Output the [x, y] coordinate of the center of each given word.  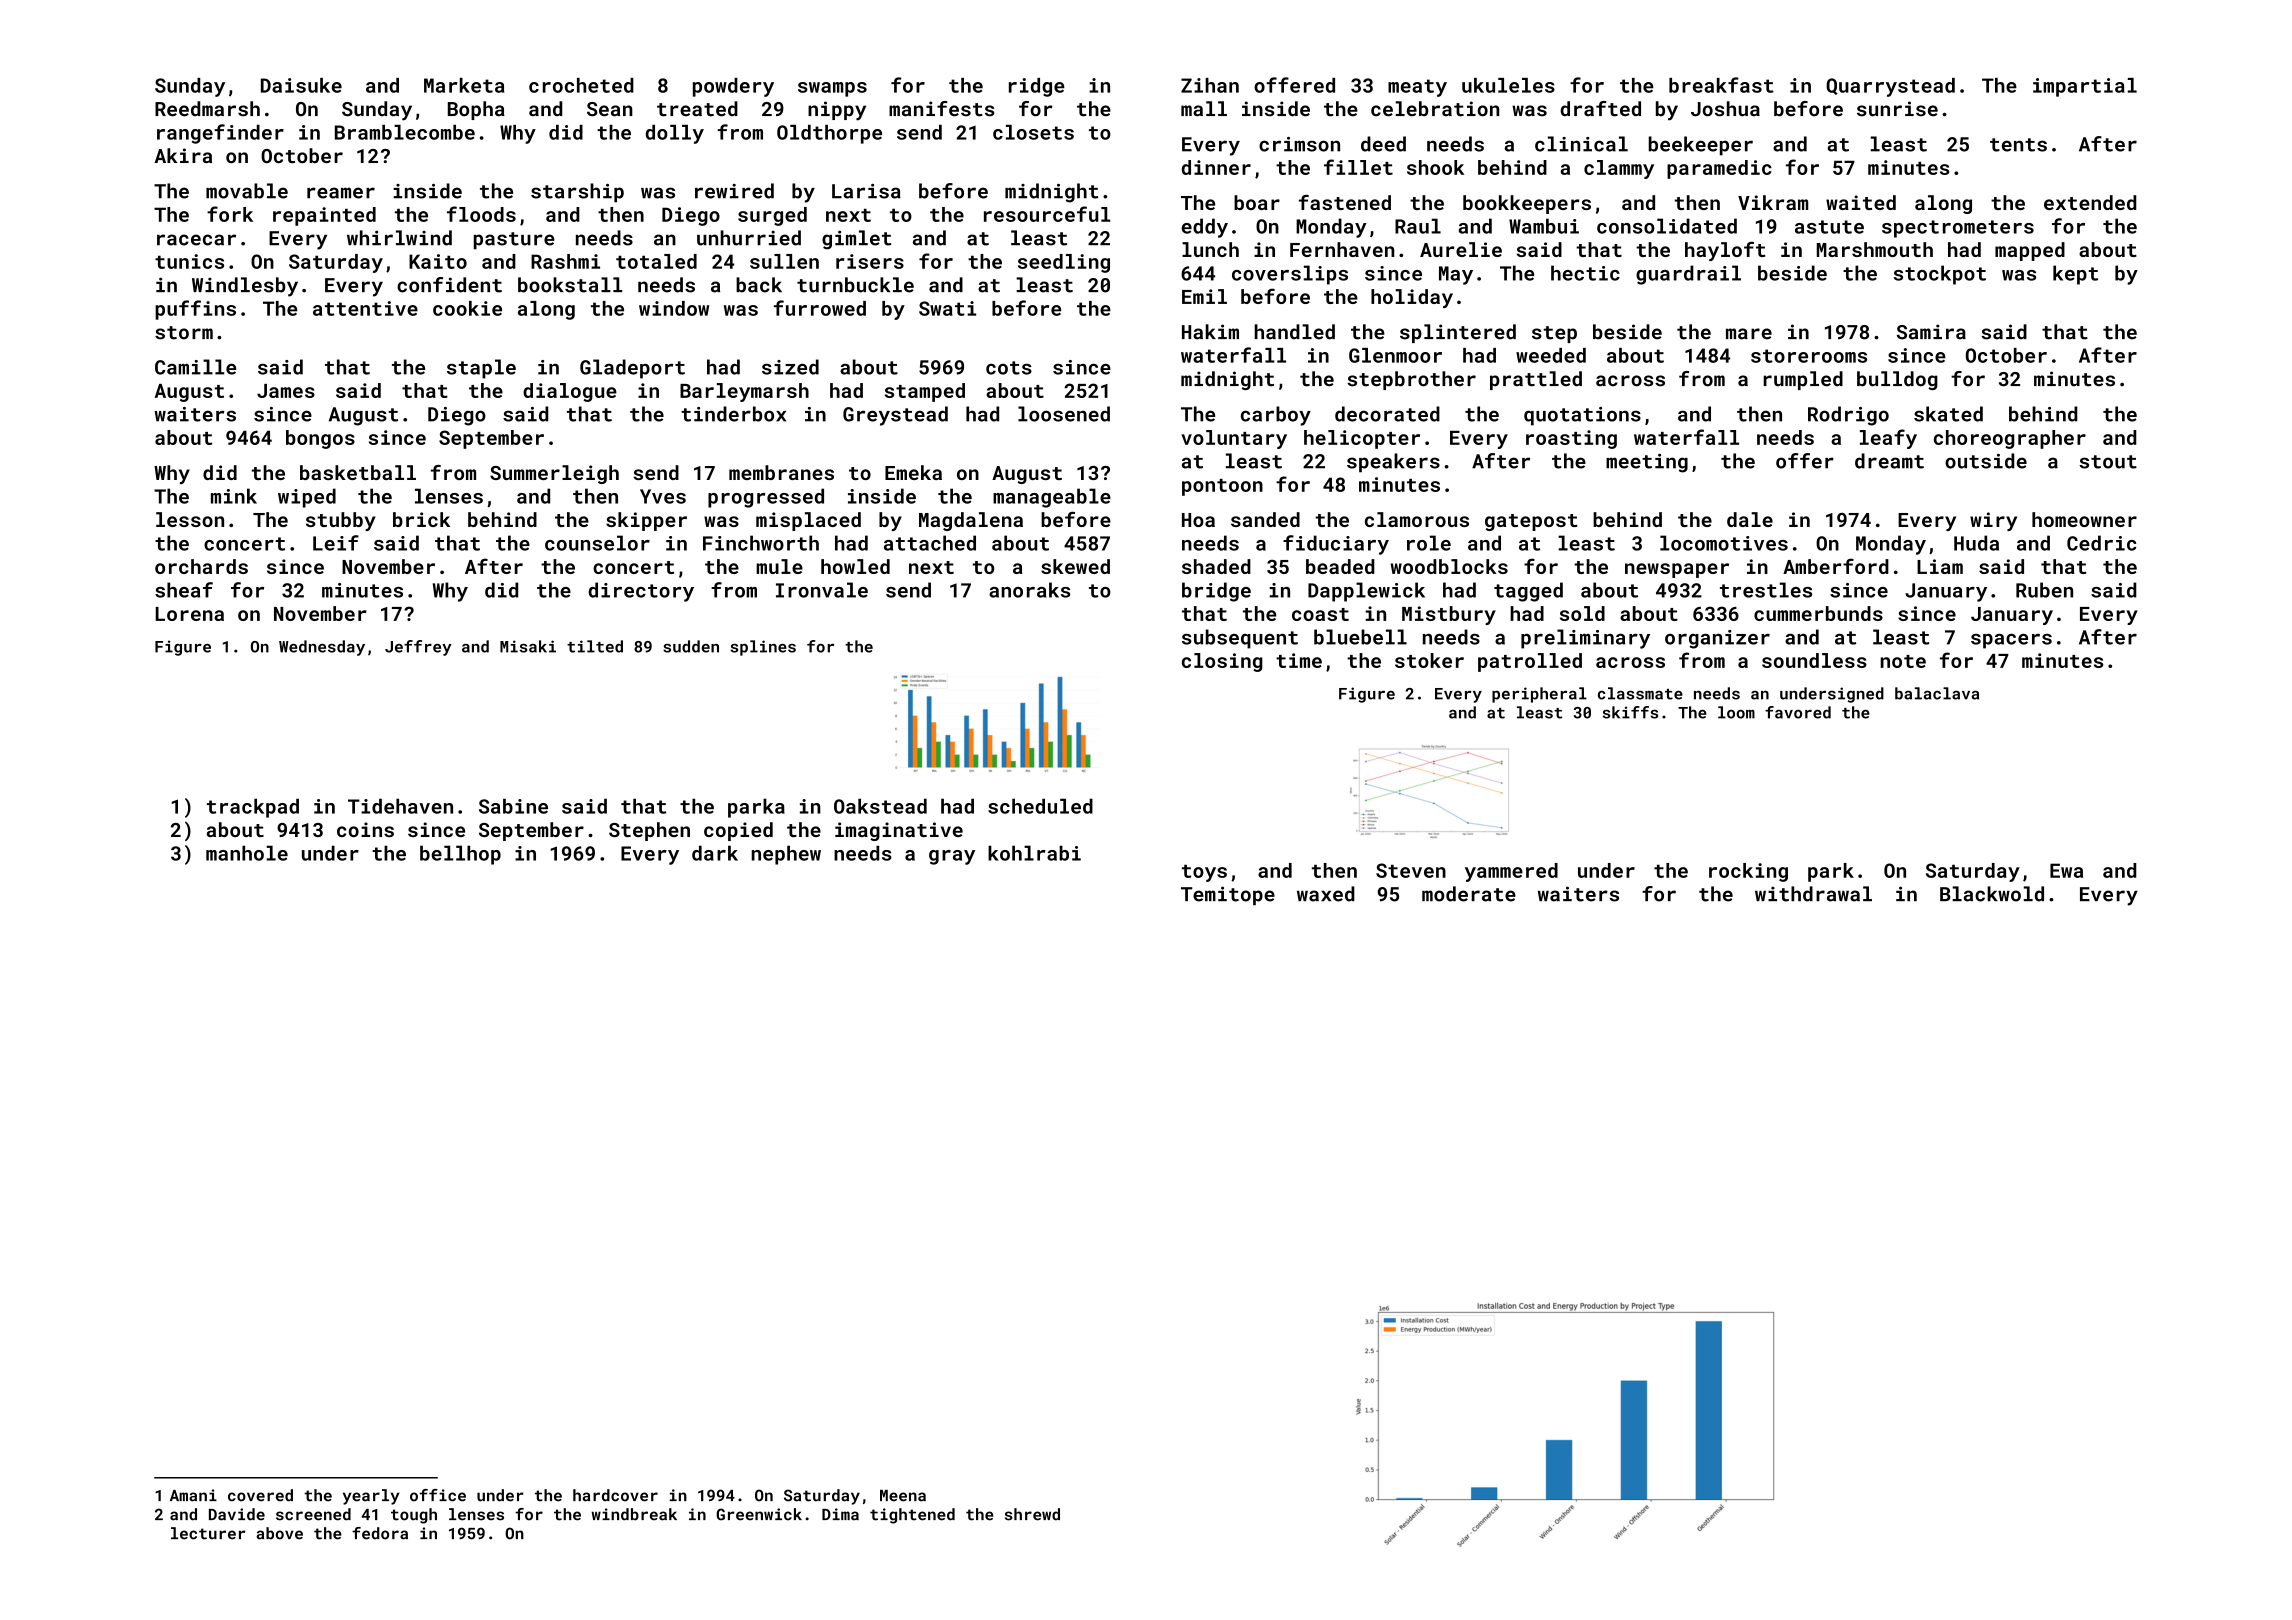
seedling [1064, 263]
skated [1948, 414]
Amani [193, 1495]
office [438, 1495]
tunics [189, 261]
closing [1222, 662]
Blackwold [1992, 894]
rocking [1748, 872]
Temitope [1228, 895]
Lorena [189, 614]
